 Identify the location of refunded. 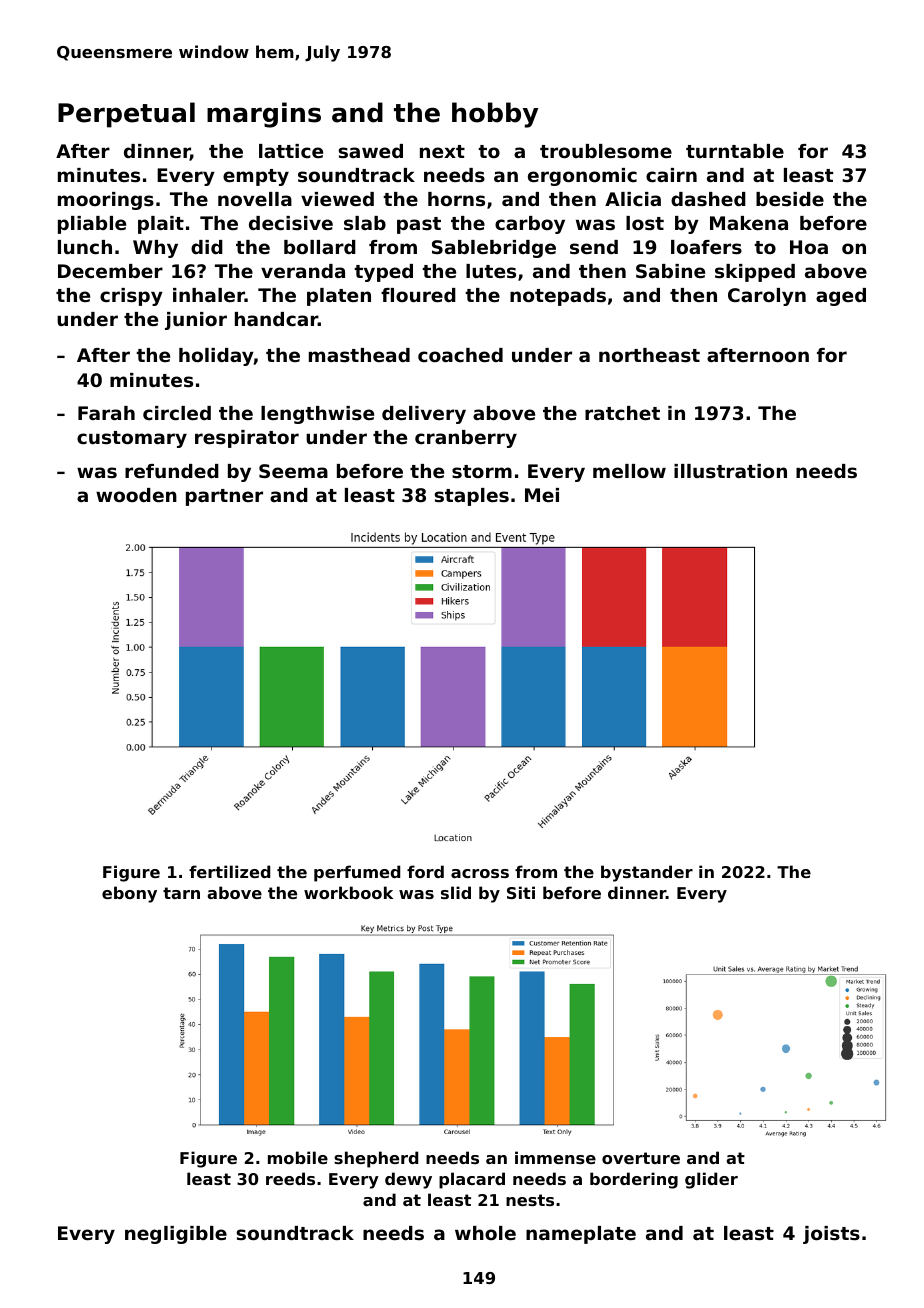
(172, 471).
